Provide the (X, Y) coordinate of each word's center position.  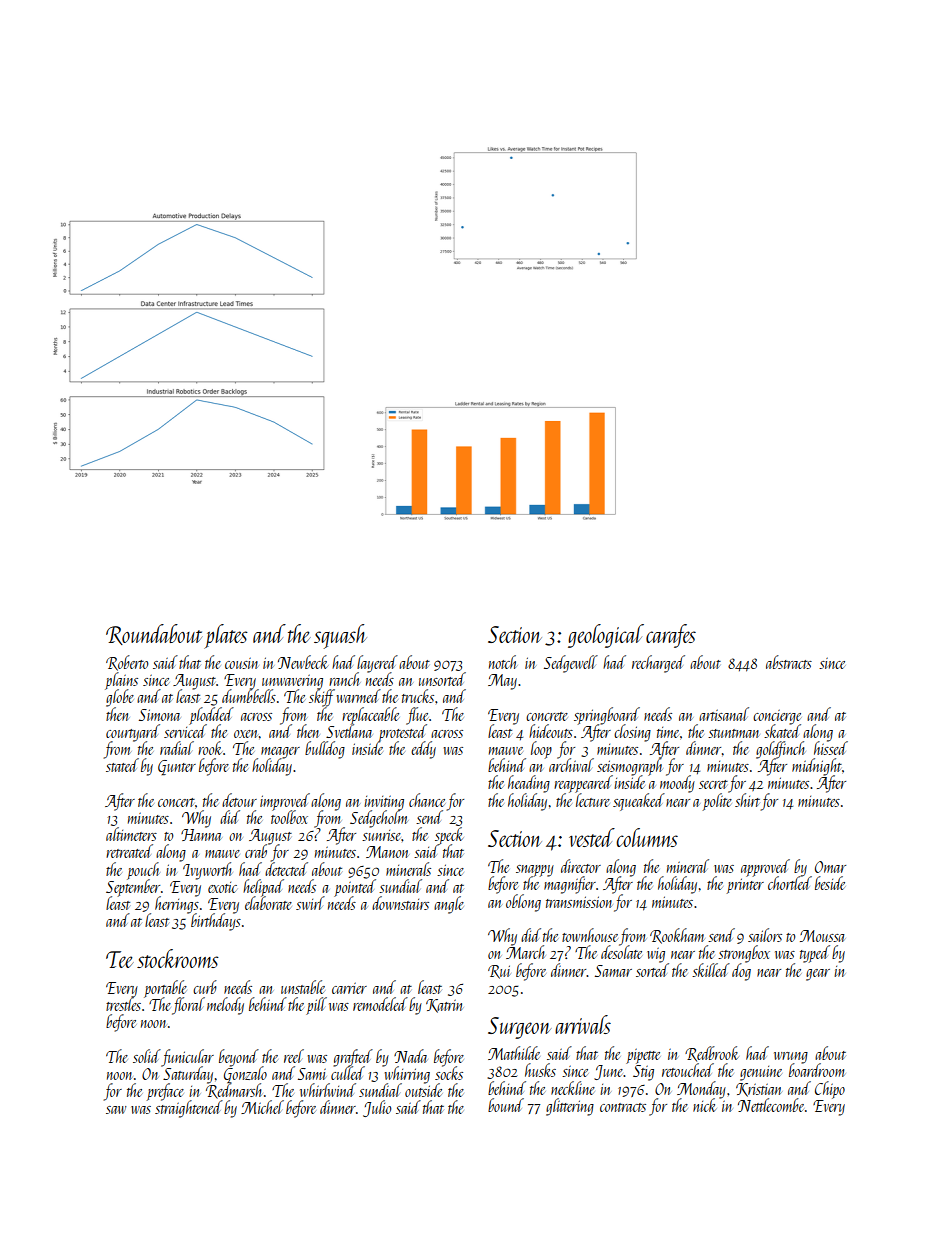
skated (782, 731)
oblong (523, 903)
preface (165, 1092)
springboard (607, 715)
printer (745, 886)
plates (226, 636)
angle (449, 905)
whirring (406, 1074)
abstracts (789, 662)
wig (656, 955)
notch (503, 662)
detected (286, 869)
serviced (185, 731)
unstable (303, 987)
